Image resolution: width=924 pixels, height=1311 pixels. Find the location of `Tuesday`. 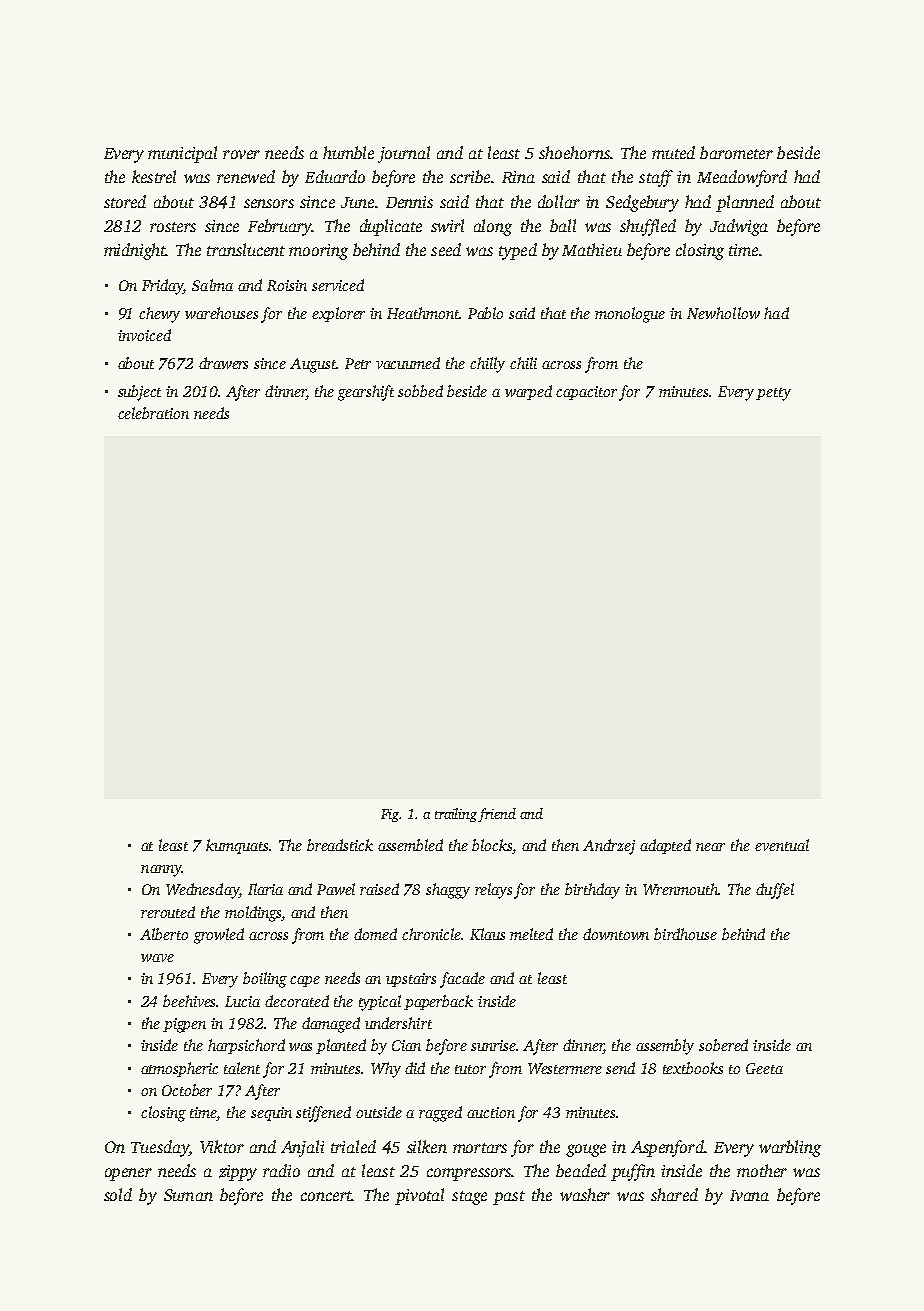

Tuesday is located at coordinates (160, 1148).
